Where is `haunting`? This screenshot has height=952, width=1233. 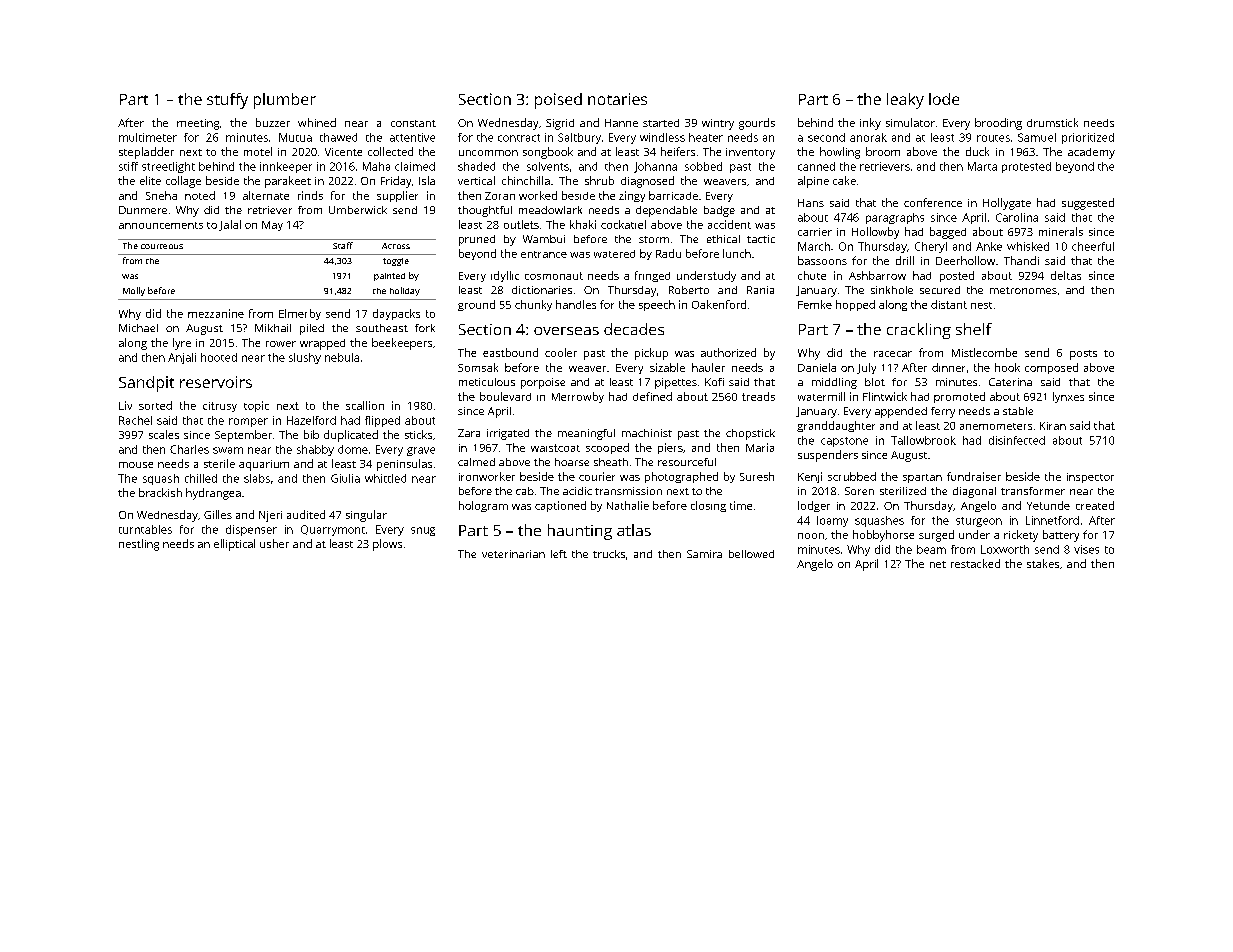
haunting is located at coordinates (580, 532).
